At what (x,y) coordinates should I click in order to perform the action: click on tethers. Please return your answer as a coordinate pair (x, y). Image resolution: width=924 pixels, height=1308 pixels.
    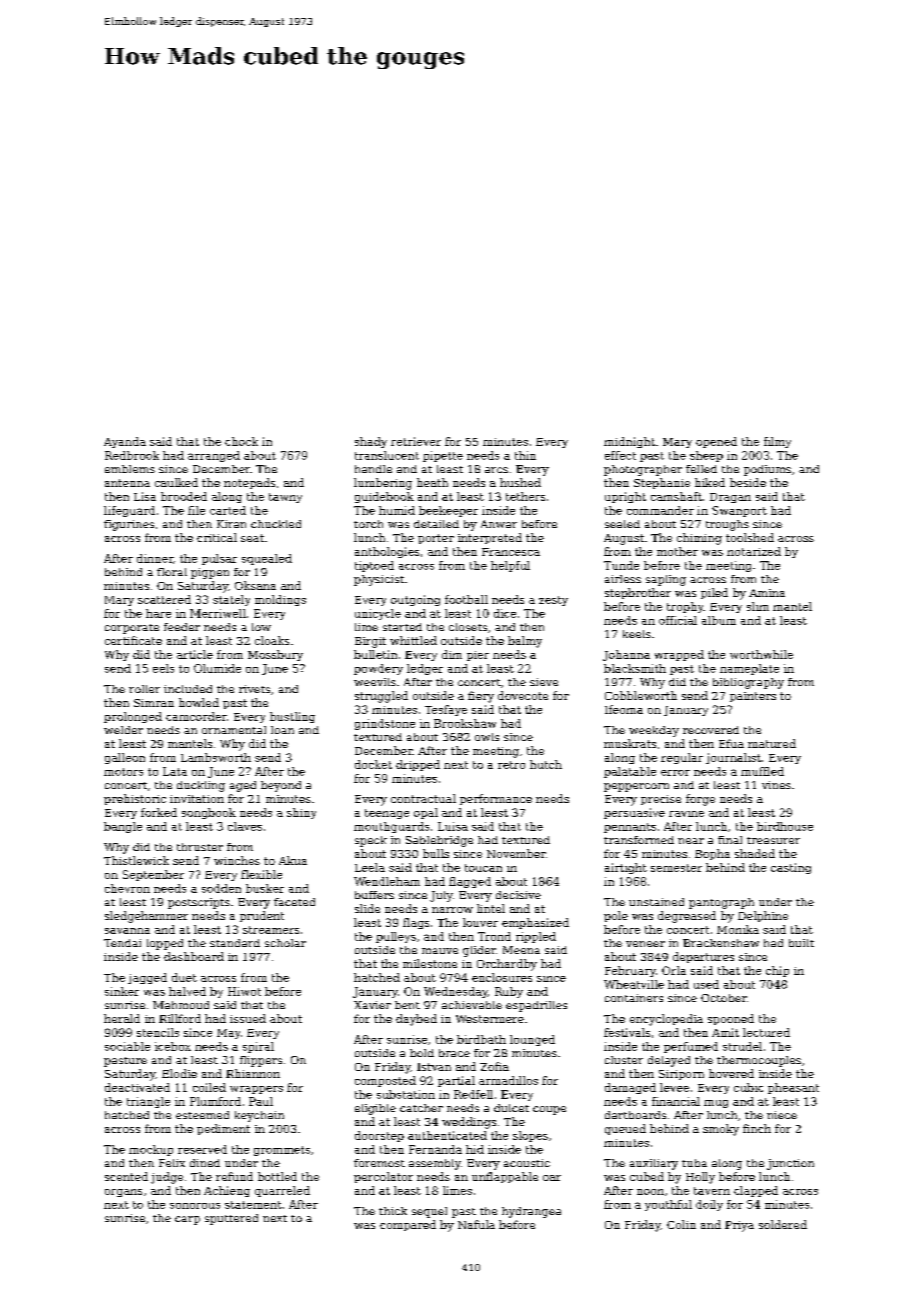
    Looking at the image, I should click on (525, 496).
